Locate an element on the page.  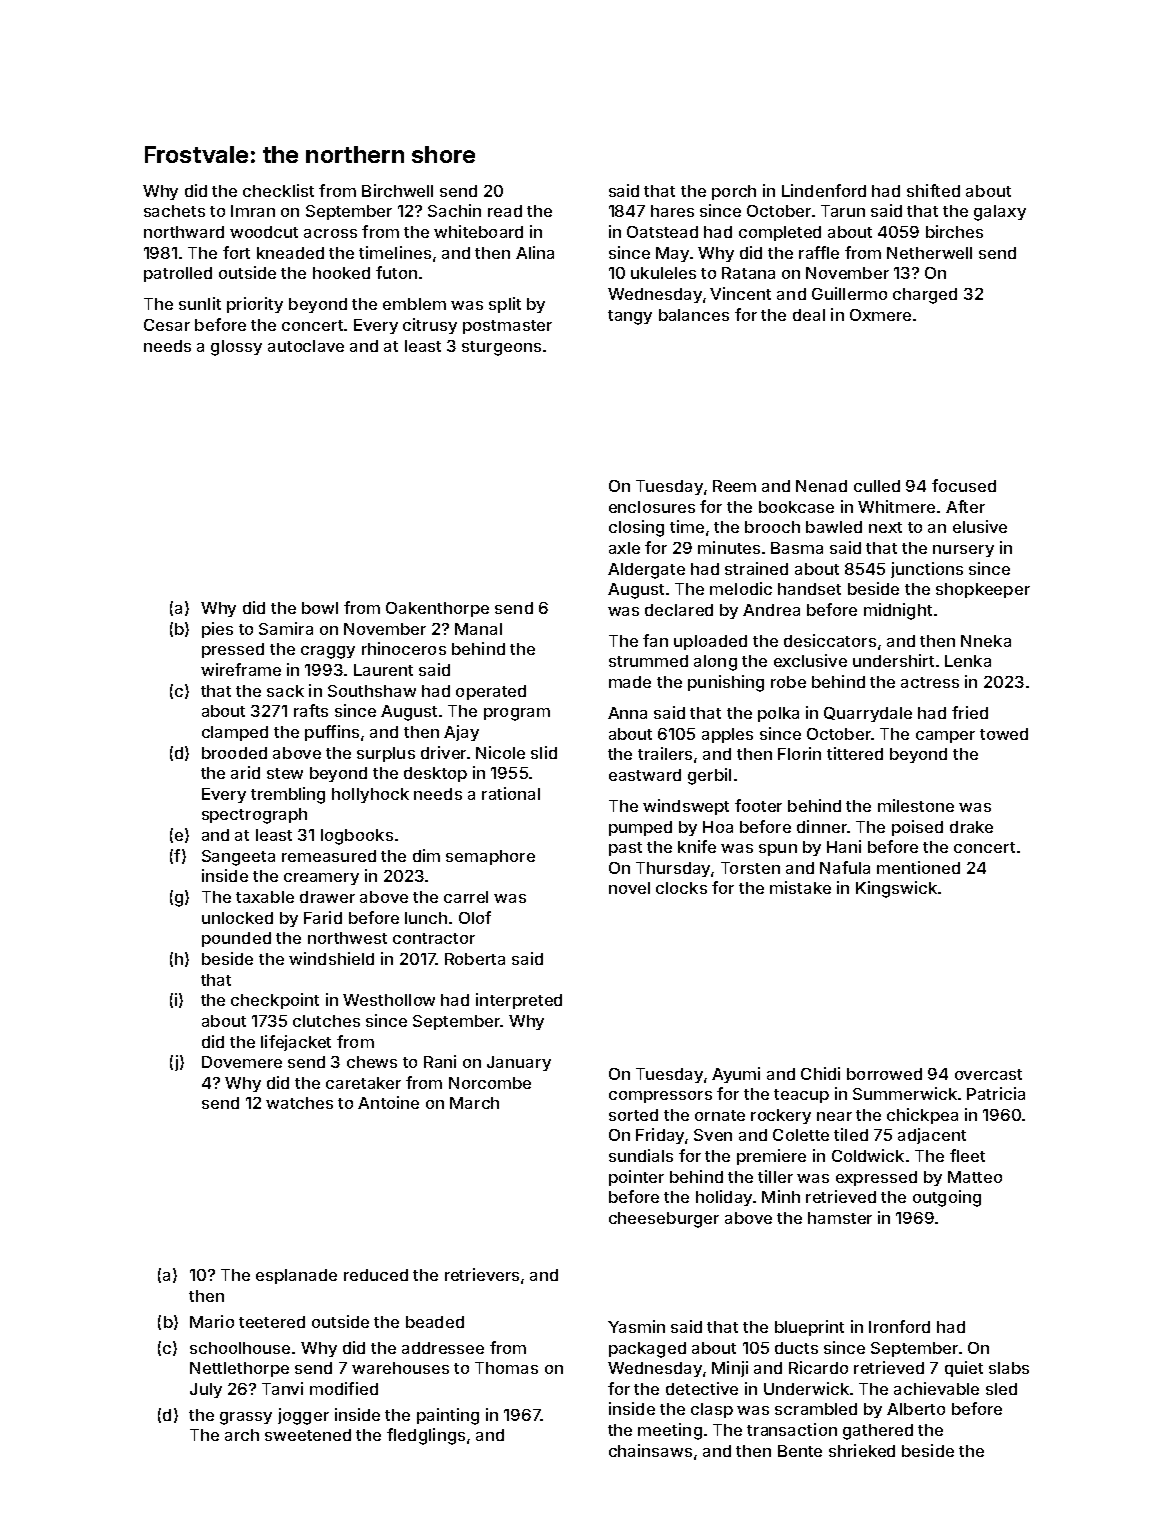
Nenad is located at coordinates (821, 486).
